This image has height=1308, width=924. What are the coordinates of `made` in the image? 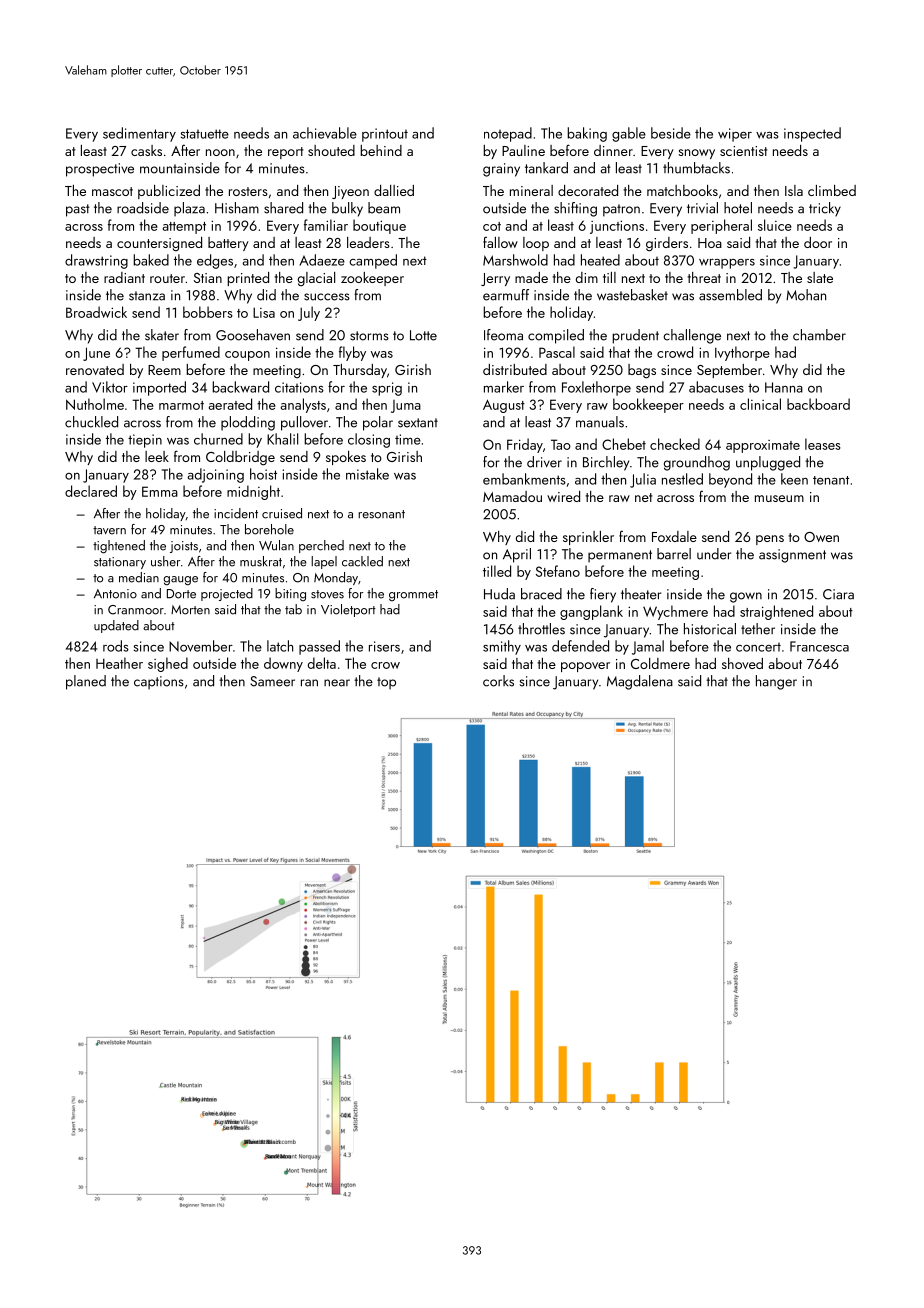 It's located at (531, 277).
